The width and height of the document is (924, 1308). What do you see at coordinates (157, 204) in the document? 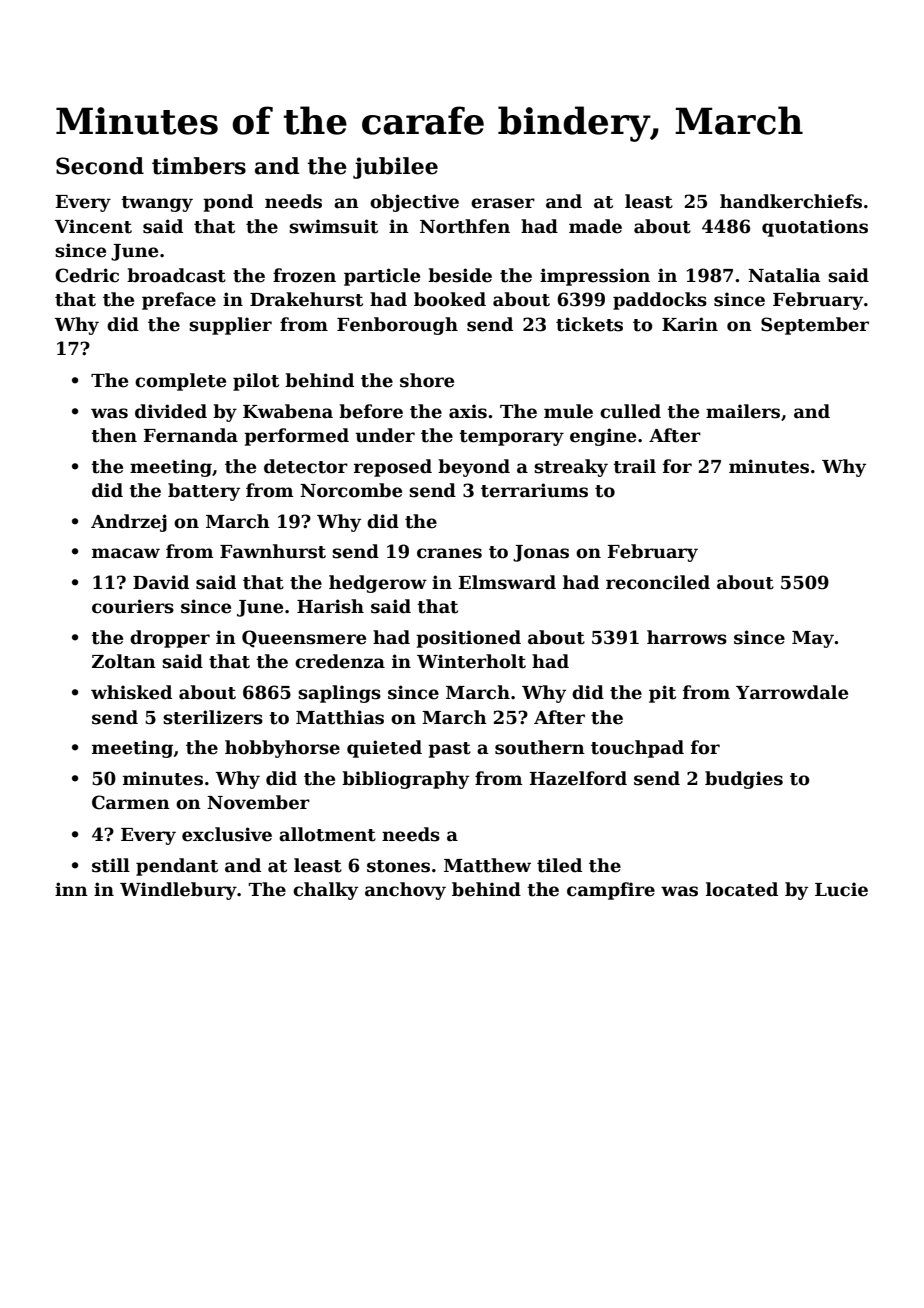
I see `twangy` at bounding box center [157, 204].
